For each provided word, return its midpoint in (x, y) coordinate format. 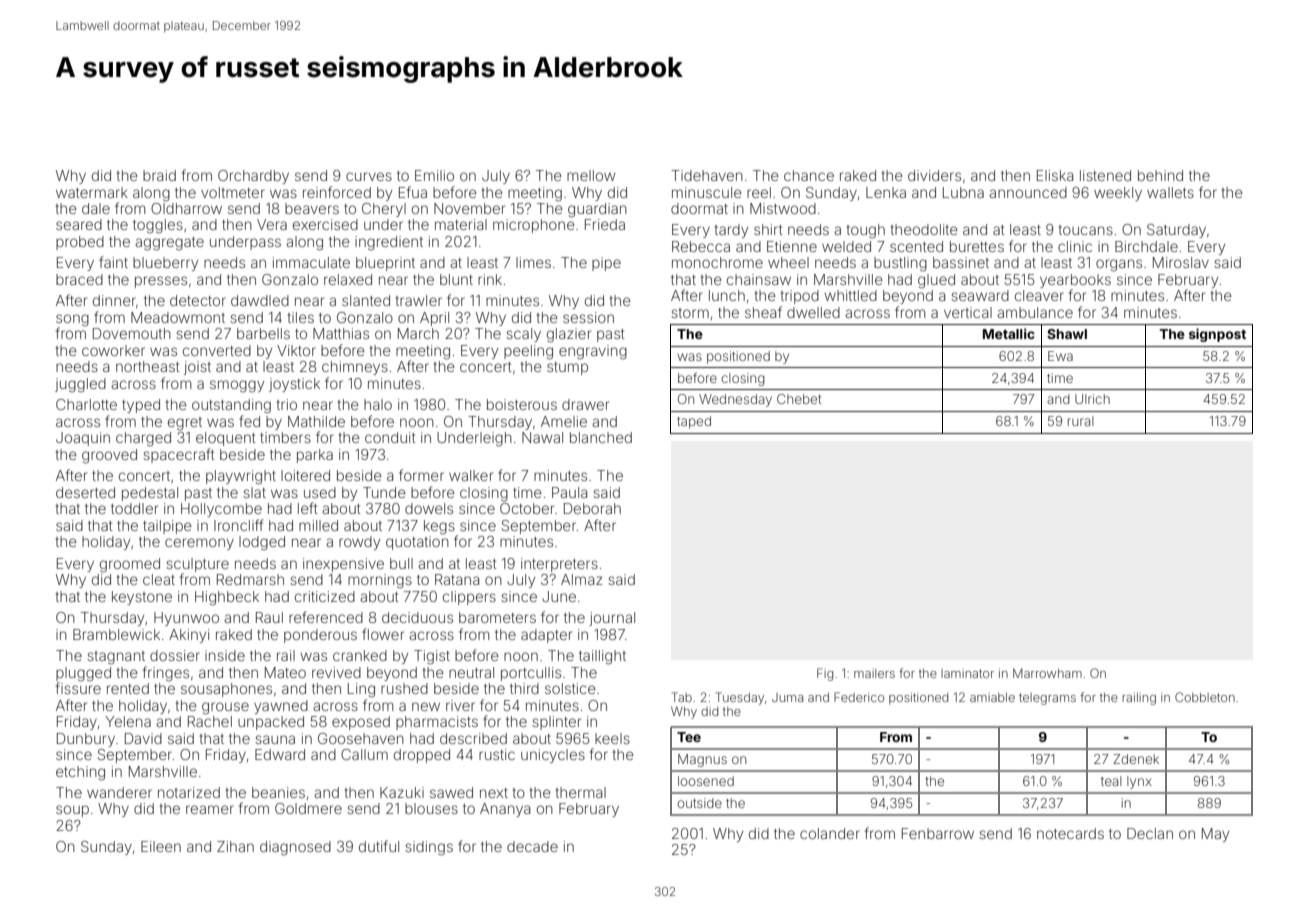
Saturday (1176, 231)
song (72, 320)
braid (159, 175)
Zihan (235, 846)
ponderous (320, 636)
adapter (546, 636)
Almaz (581, 579)
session (588, 317)
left (307, 508)
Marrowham (1047, 673)
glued (936, 281)
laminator (967, 673)
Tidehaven (707, 175)
